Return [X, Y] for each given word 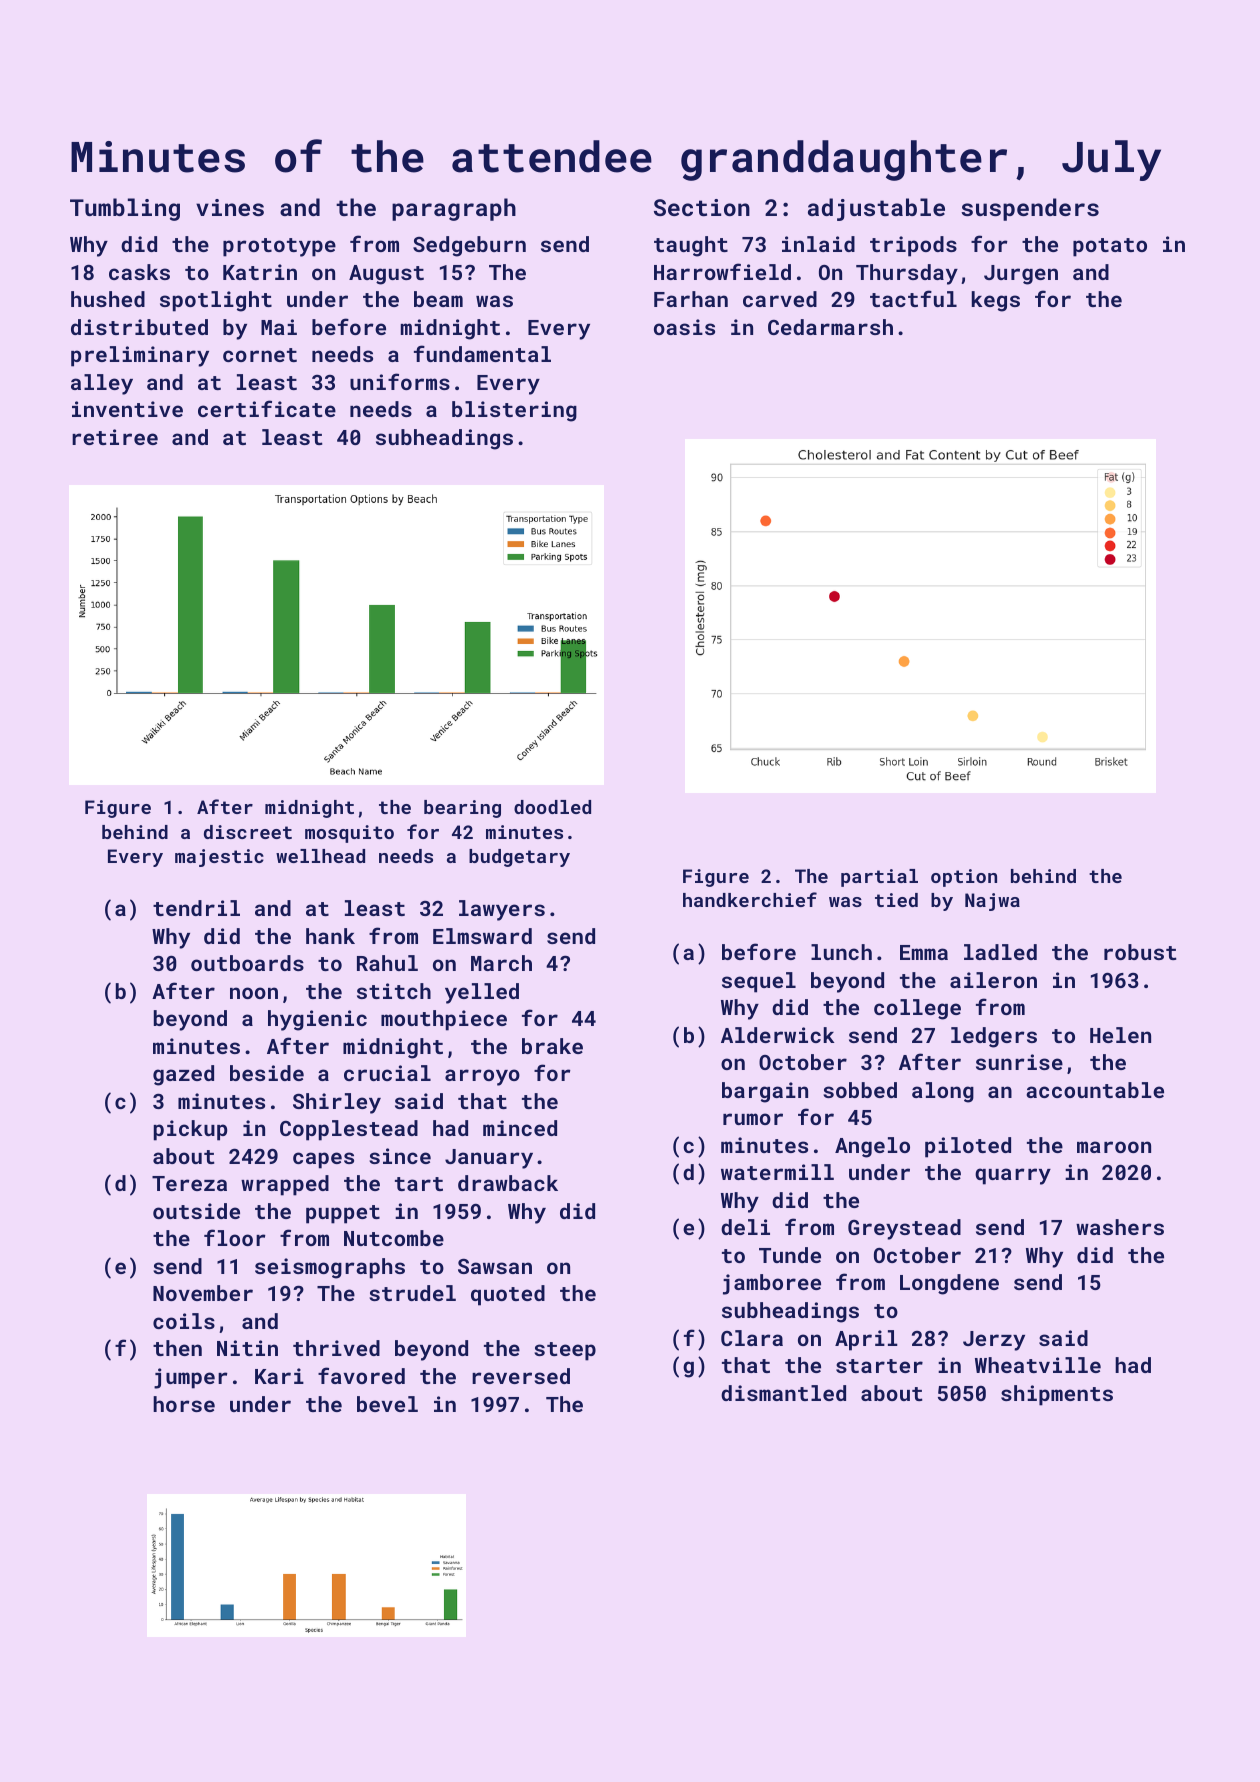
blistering [514, 411]
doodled [552, 807]
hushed [108, 299]
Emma [924, 952]
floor [235, 1237]
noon [254, 993]
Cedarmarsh [830, 327]
